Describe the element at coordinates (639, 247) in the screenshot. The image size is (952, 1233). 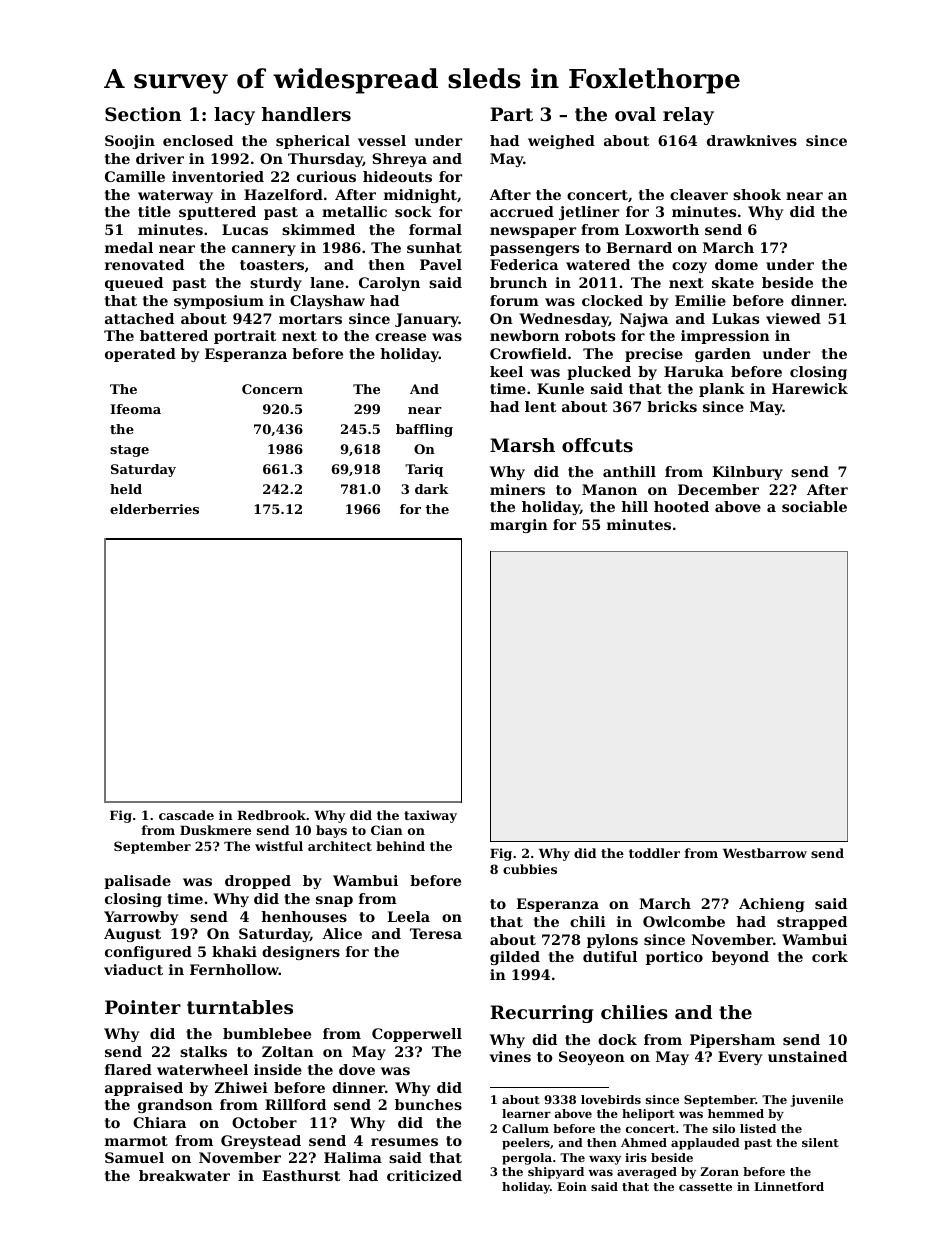
I see `Bernard` at that location.
